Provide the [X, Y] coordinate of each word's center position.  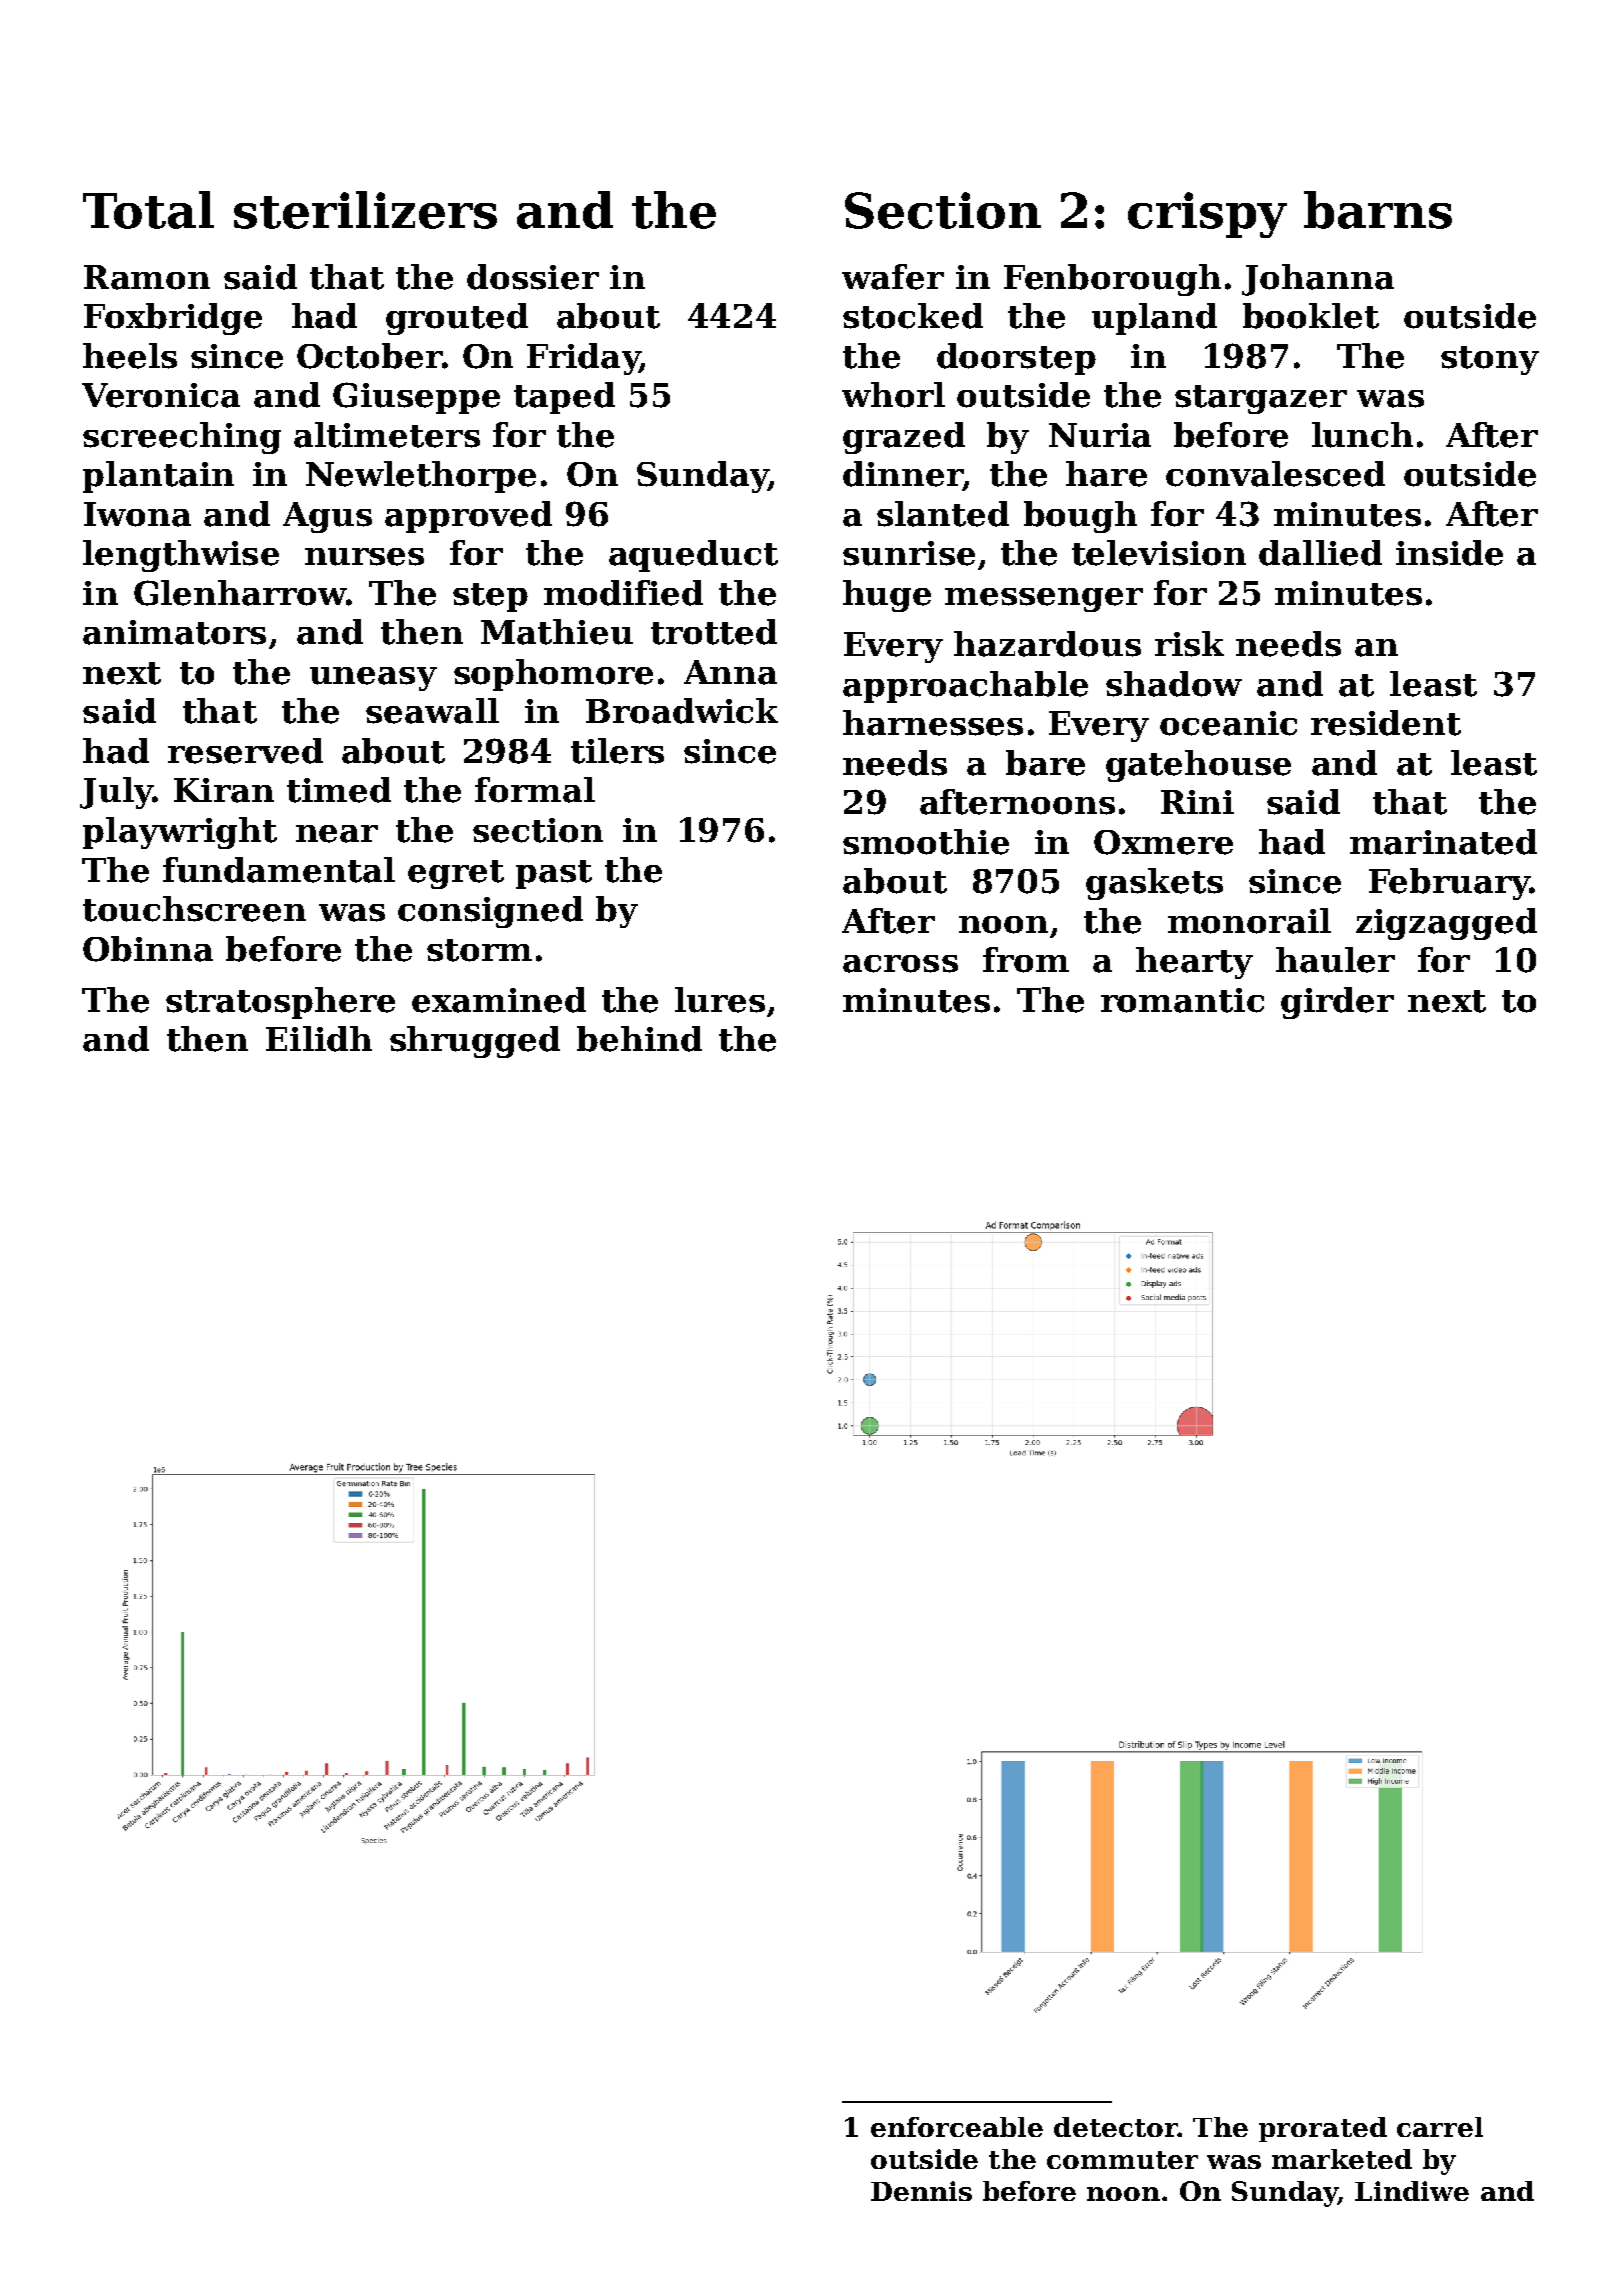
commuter [1122, 2160]
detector [1116, 2127]
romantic [1182, 1000]
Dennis [921, 2191]
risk [1189, 644]
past [554, 874]
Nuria [1100, 435]
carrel [1440, 2127]
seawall [432, 711]
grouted [457, 319]
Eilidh [319, 1039]
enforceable [957, 2127]
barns [1378, 210]
